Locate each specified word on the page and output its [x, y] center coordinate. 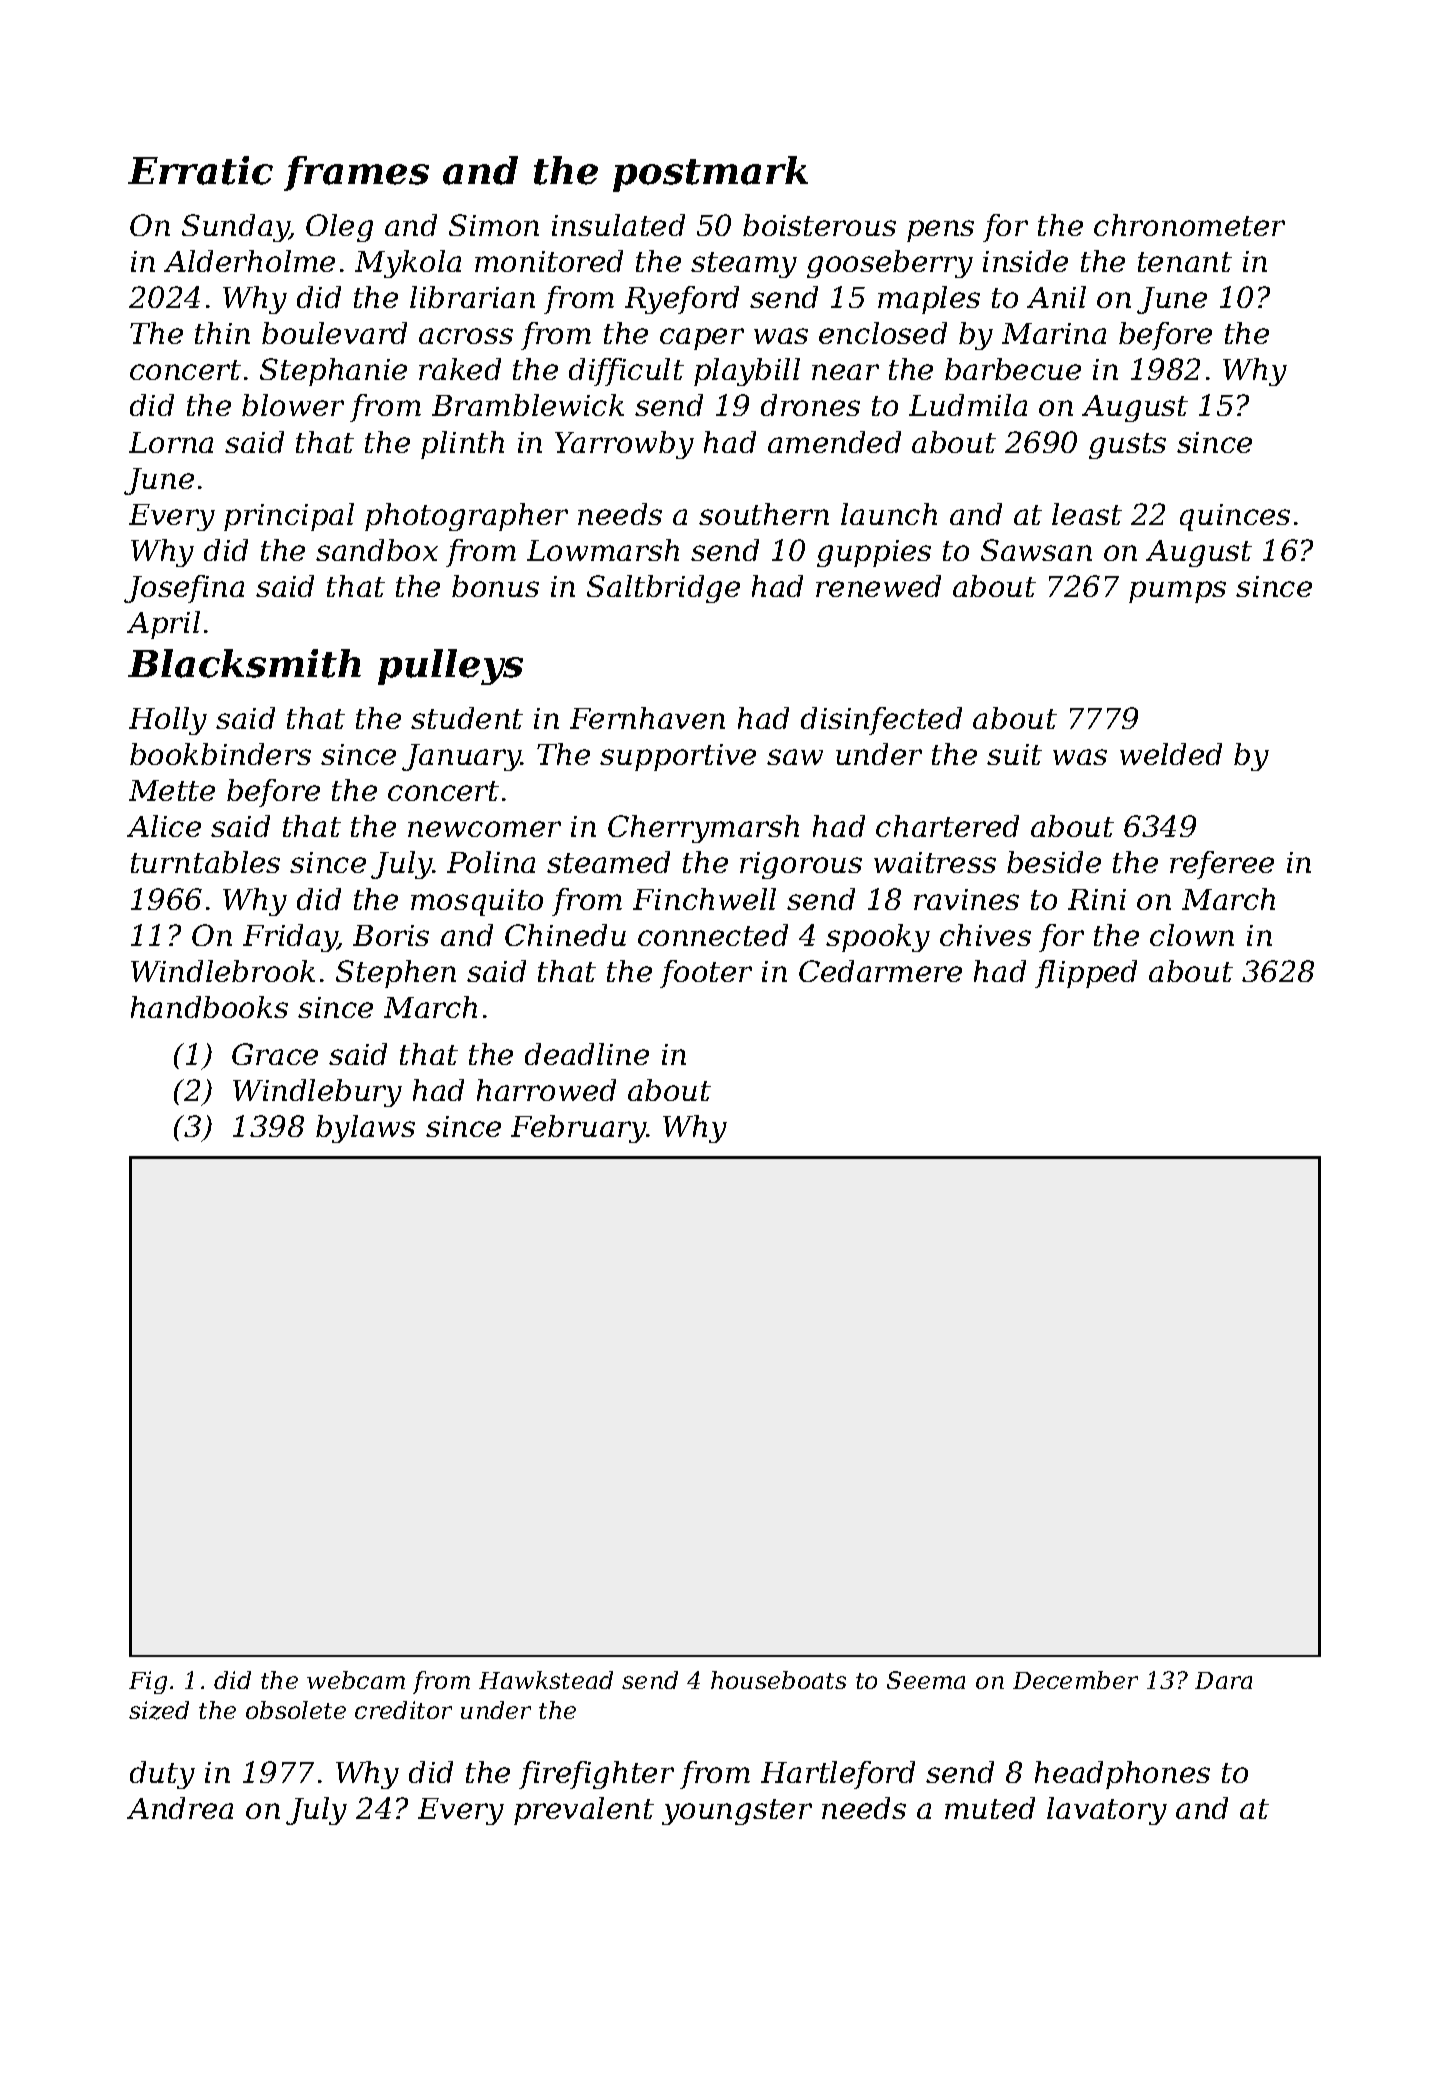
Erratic [200, 170]
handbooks [209, 1007]
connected [713, 935]
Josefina [184, 589]
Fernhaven [647, 718]
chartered [947, 826]
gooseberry [890, 264]
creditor [403, 1710]
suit [1014, 754]
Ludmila [968, 405]
